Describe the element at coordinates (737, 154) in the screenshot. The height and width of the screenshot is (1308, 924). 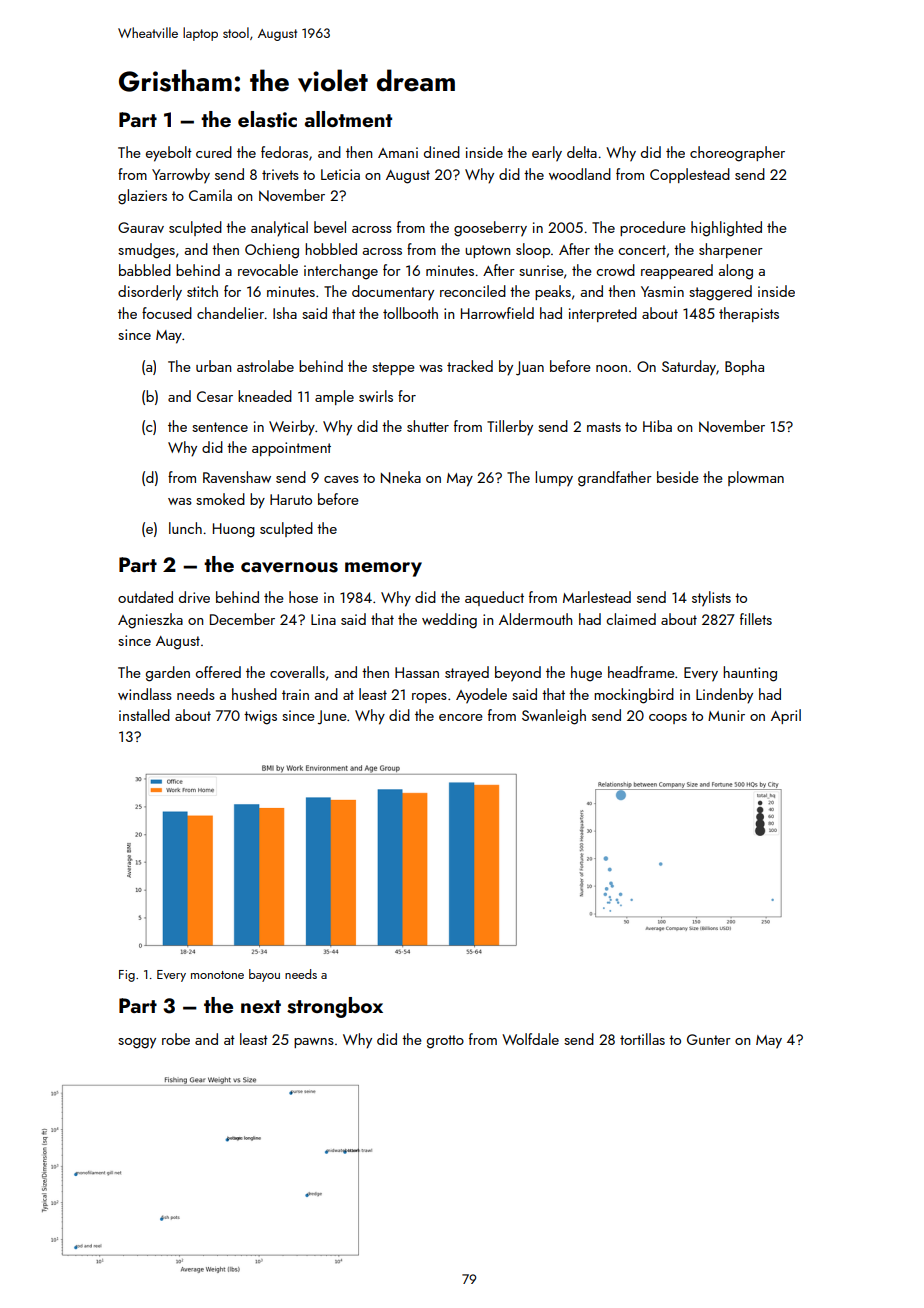
I see `choreographer` at that location.
